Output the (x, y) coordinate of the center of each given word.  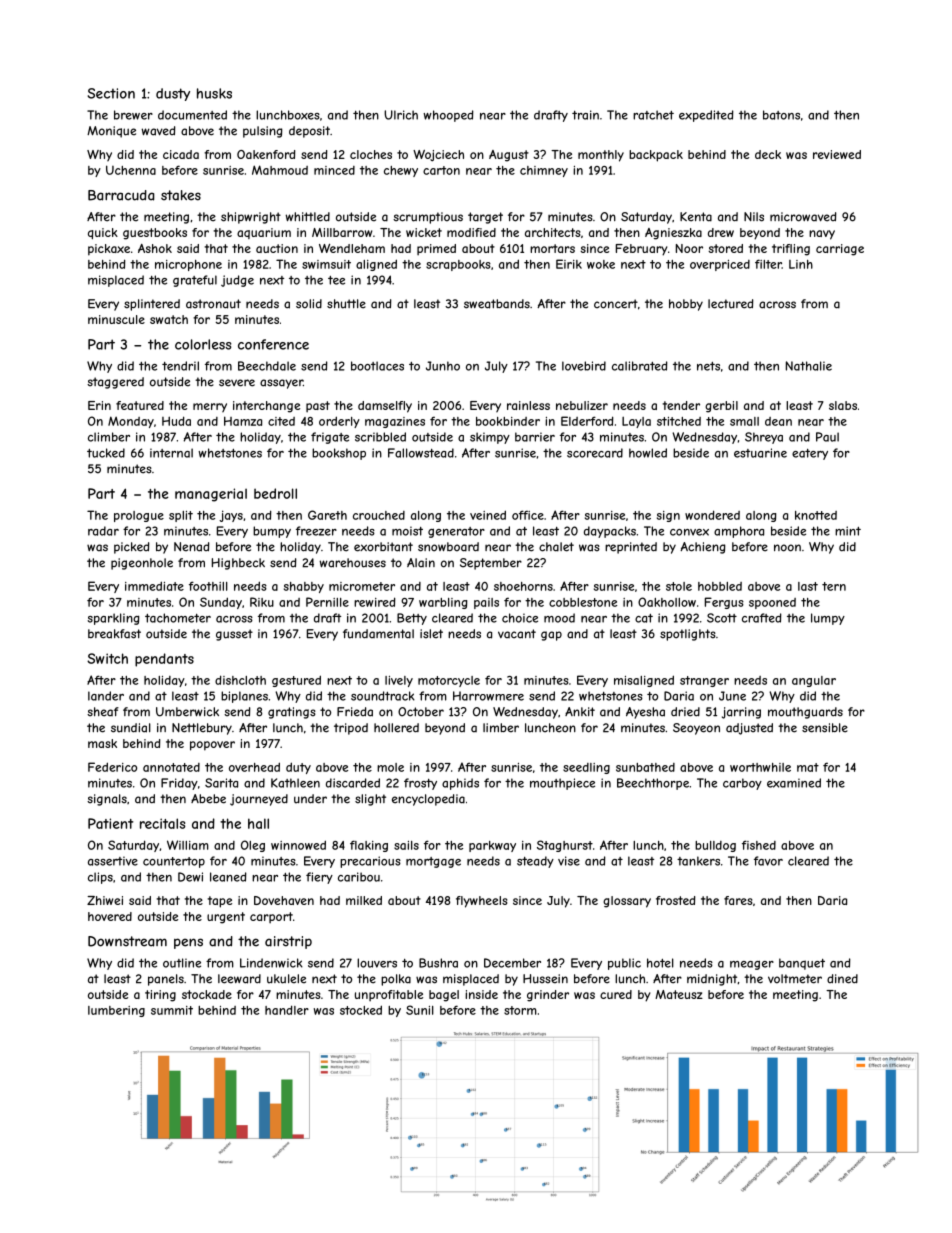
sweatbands (497, 304)
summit (172, 1010)
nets (708, 366)
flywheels (481, 902)
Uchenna (131, 170)
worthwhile (760, 767)
